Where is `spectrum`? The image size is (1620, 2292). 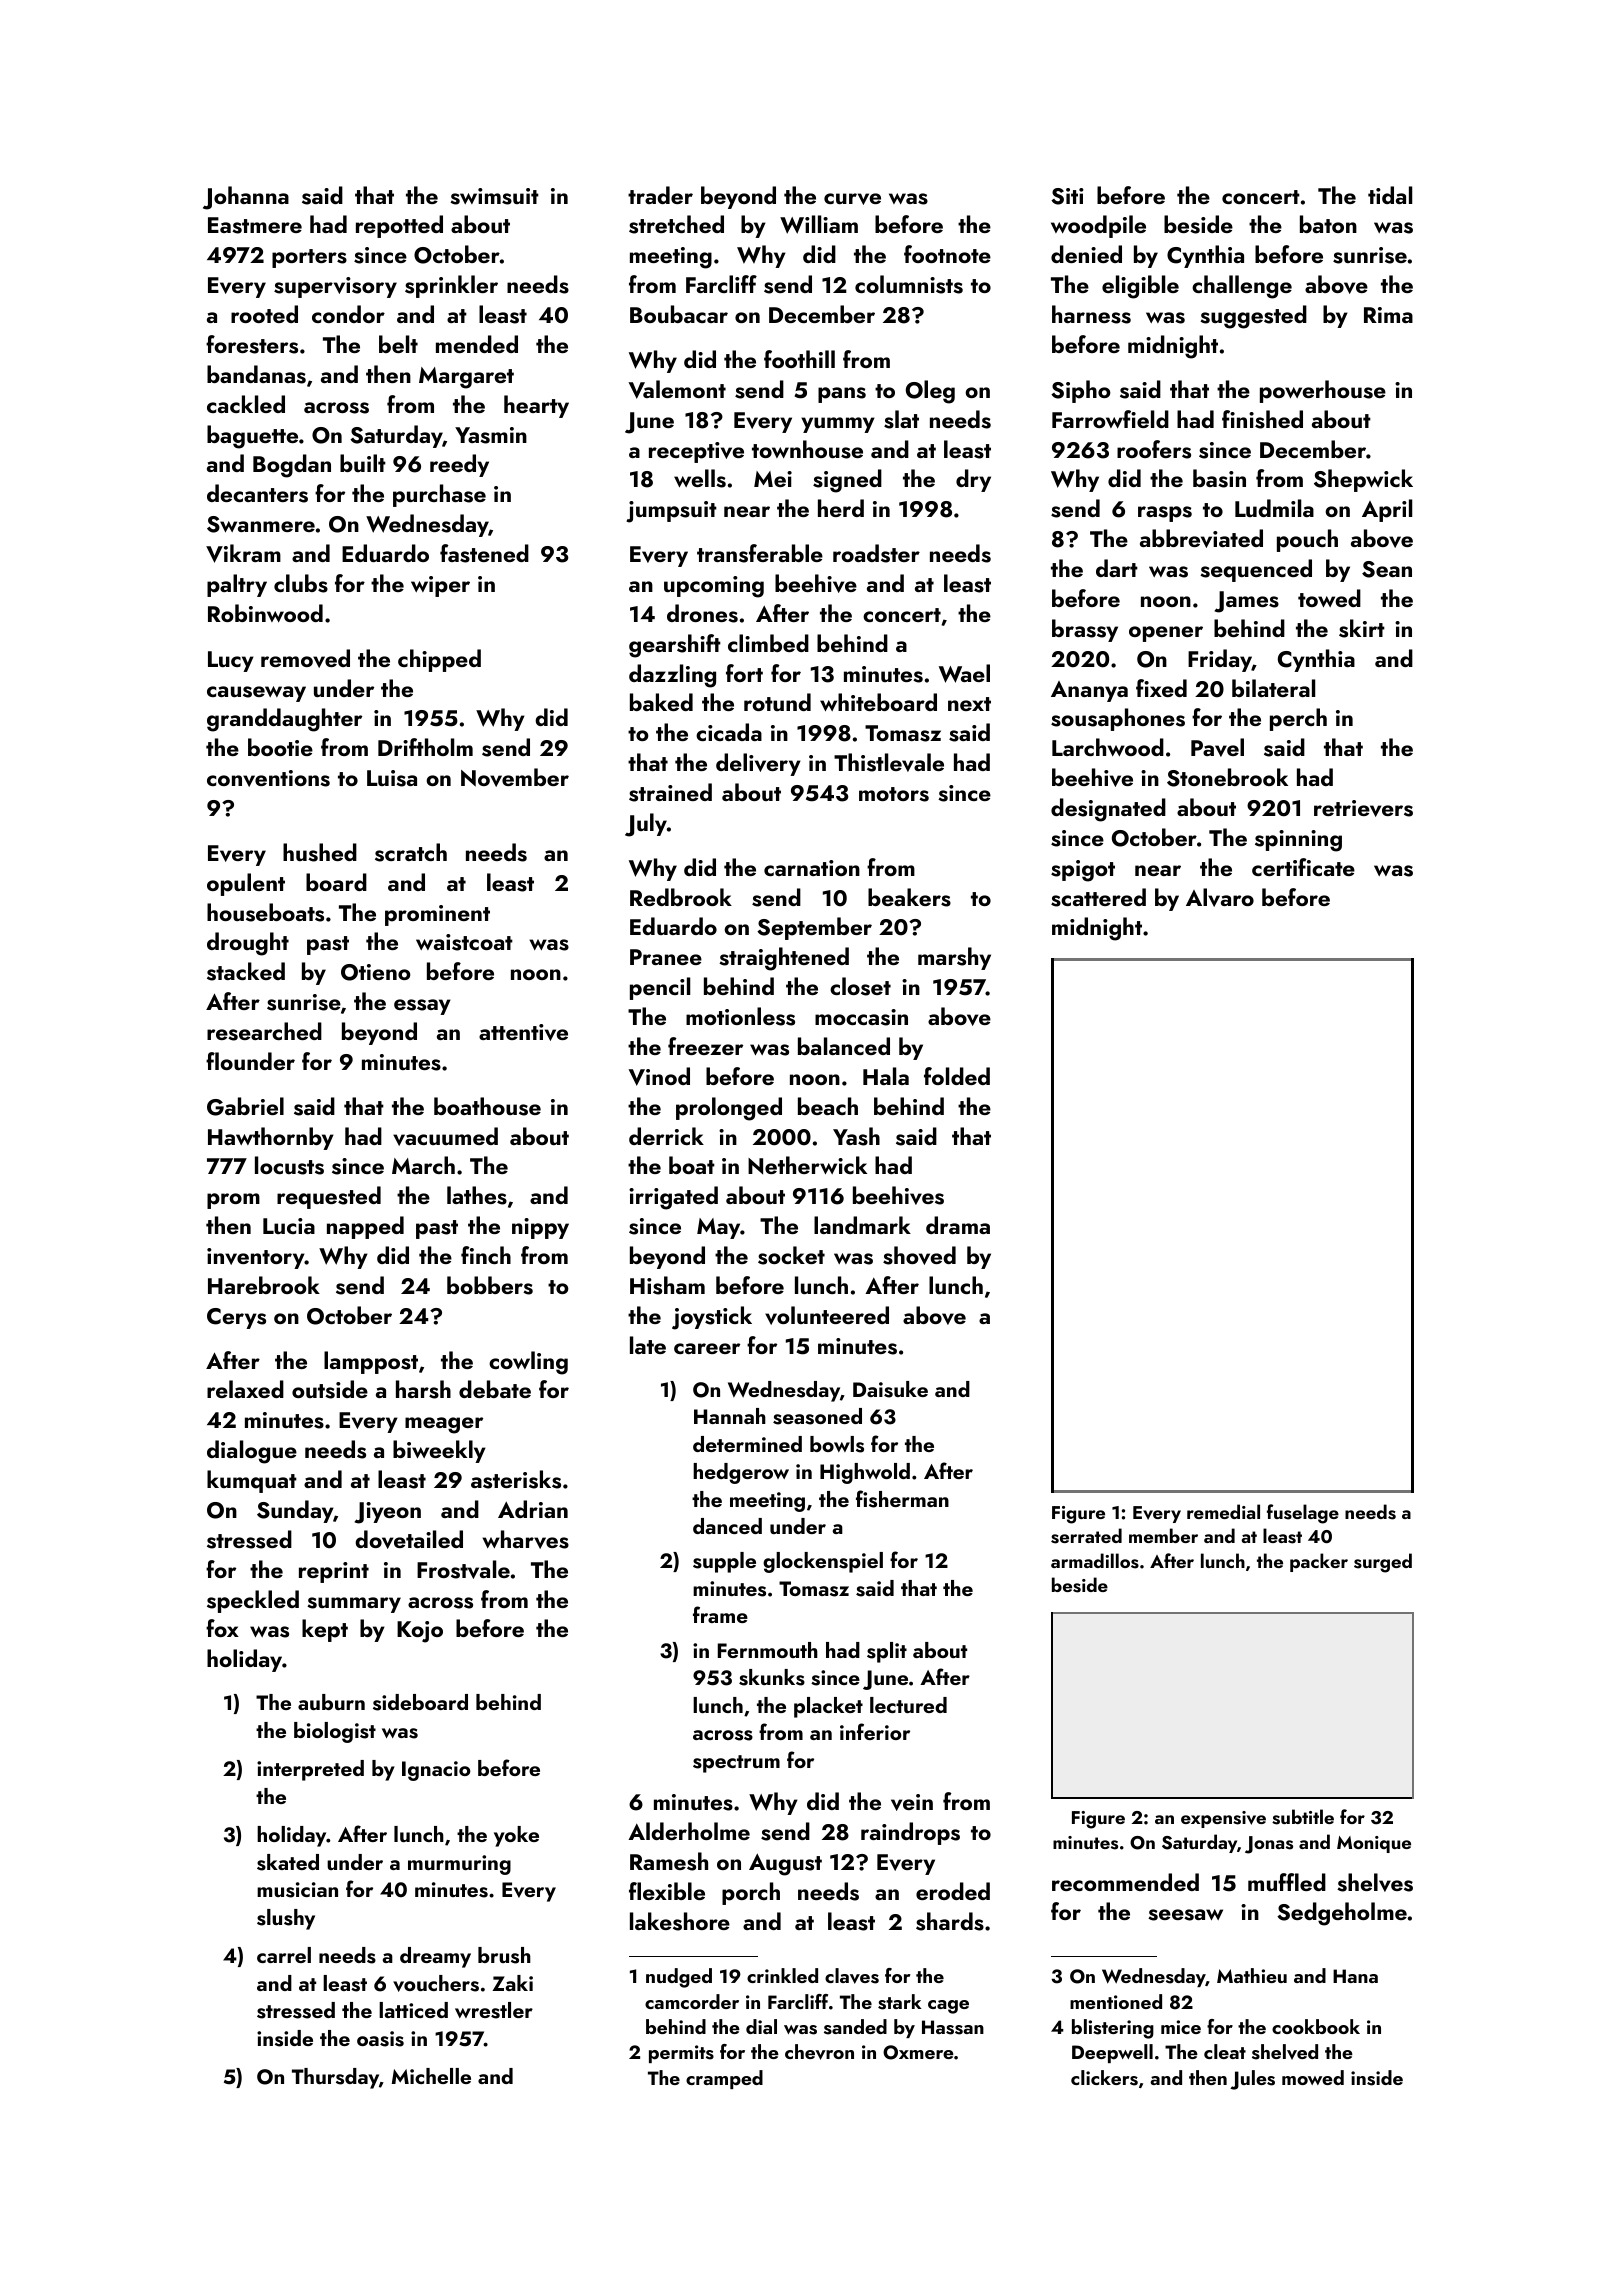
spectrum is located at coordinates (736, 1764).
